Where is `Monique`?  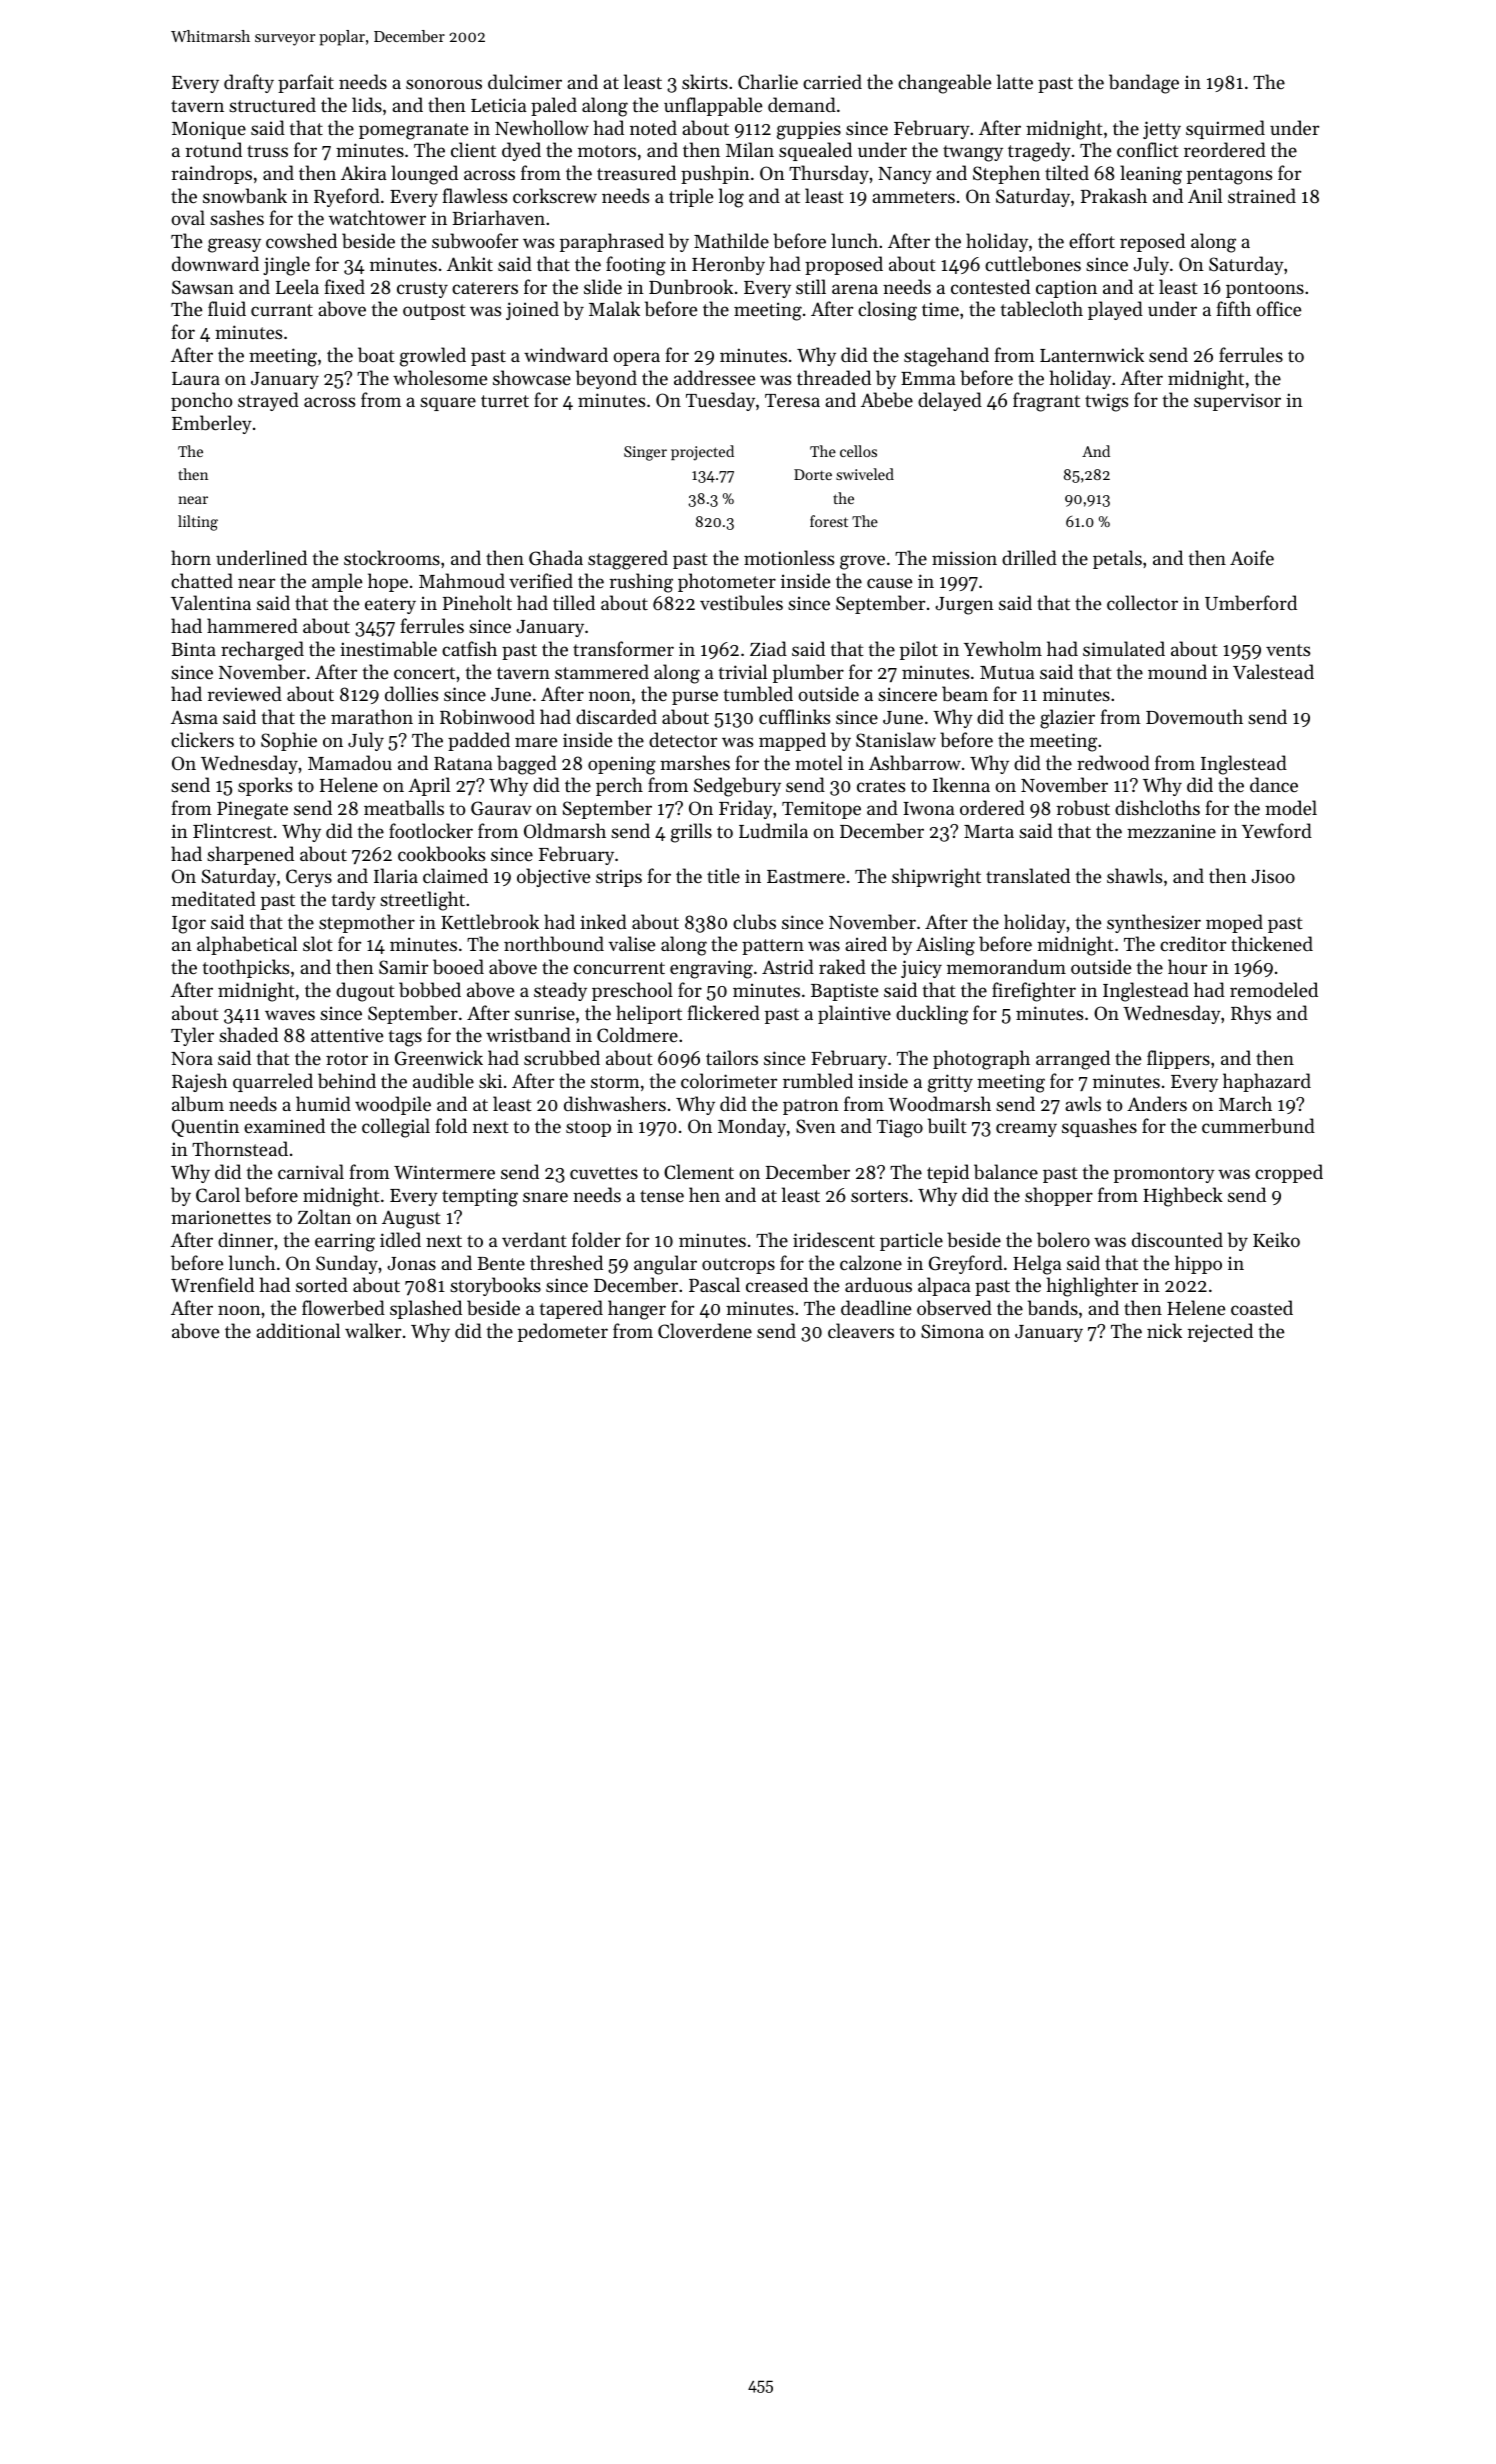
Monique is located at coordinates (209, 130).
